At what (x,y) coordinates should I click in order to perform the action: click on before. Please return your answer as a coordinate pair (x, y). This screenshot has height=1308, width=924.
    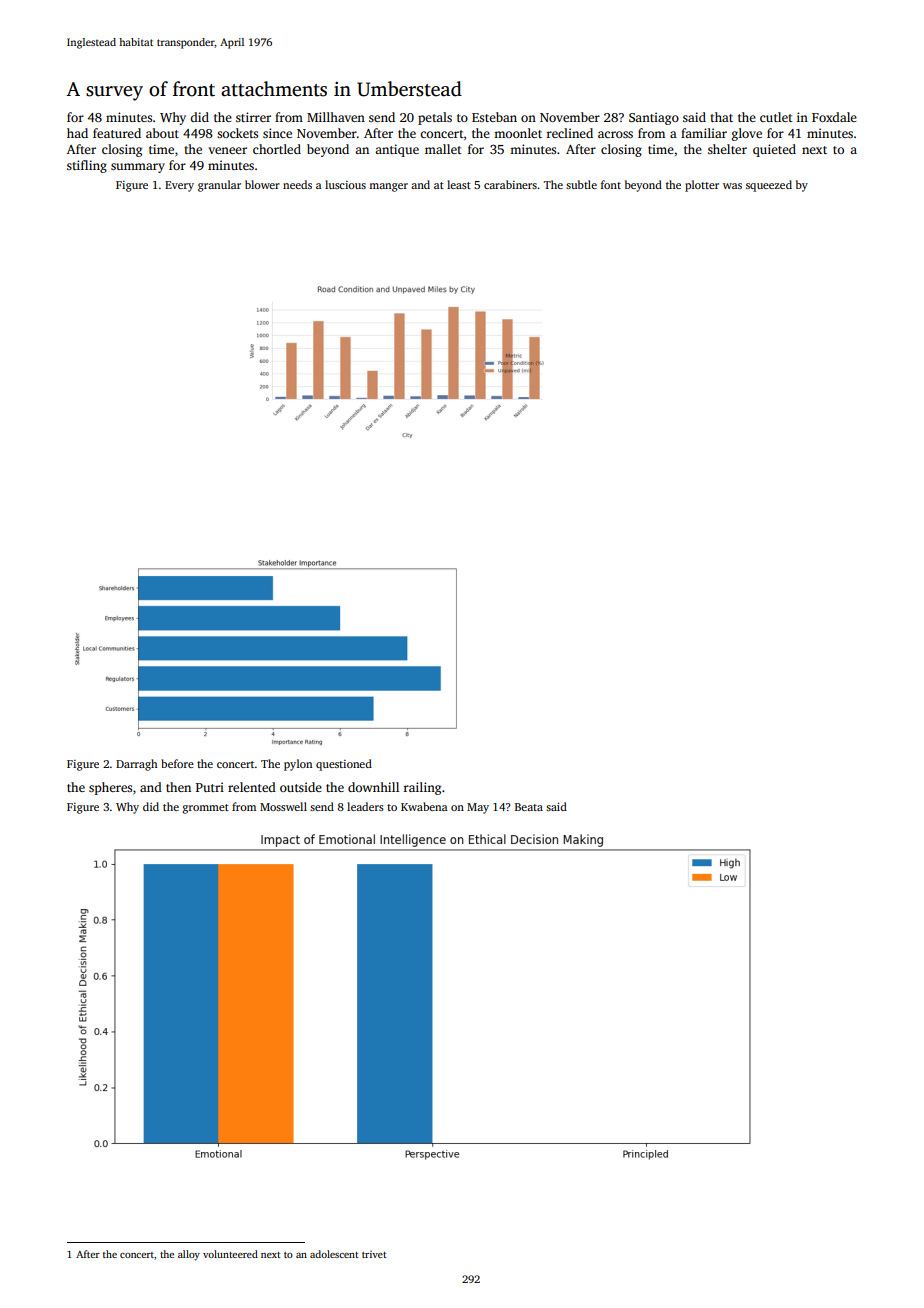
    Looking at the image, I should click on (177, 763).
